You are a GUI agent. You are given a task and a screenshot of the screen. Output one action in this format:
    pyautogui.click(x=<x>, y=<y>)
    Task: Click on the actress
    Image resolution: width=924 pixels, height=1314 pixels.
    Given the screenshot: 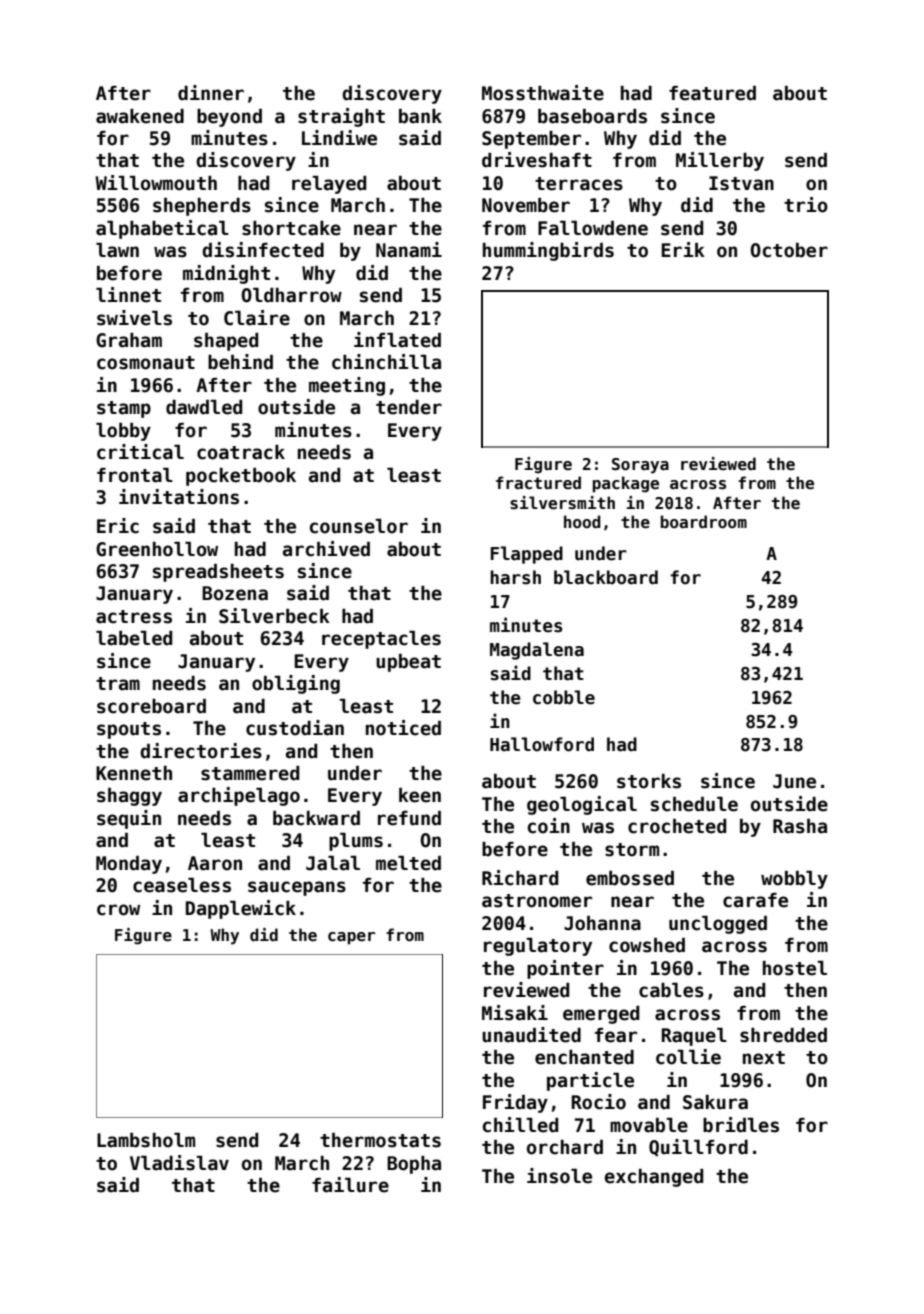 What is the action you would take?
    pyautogui.click(x=134, y=617)
